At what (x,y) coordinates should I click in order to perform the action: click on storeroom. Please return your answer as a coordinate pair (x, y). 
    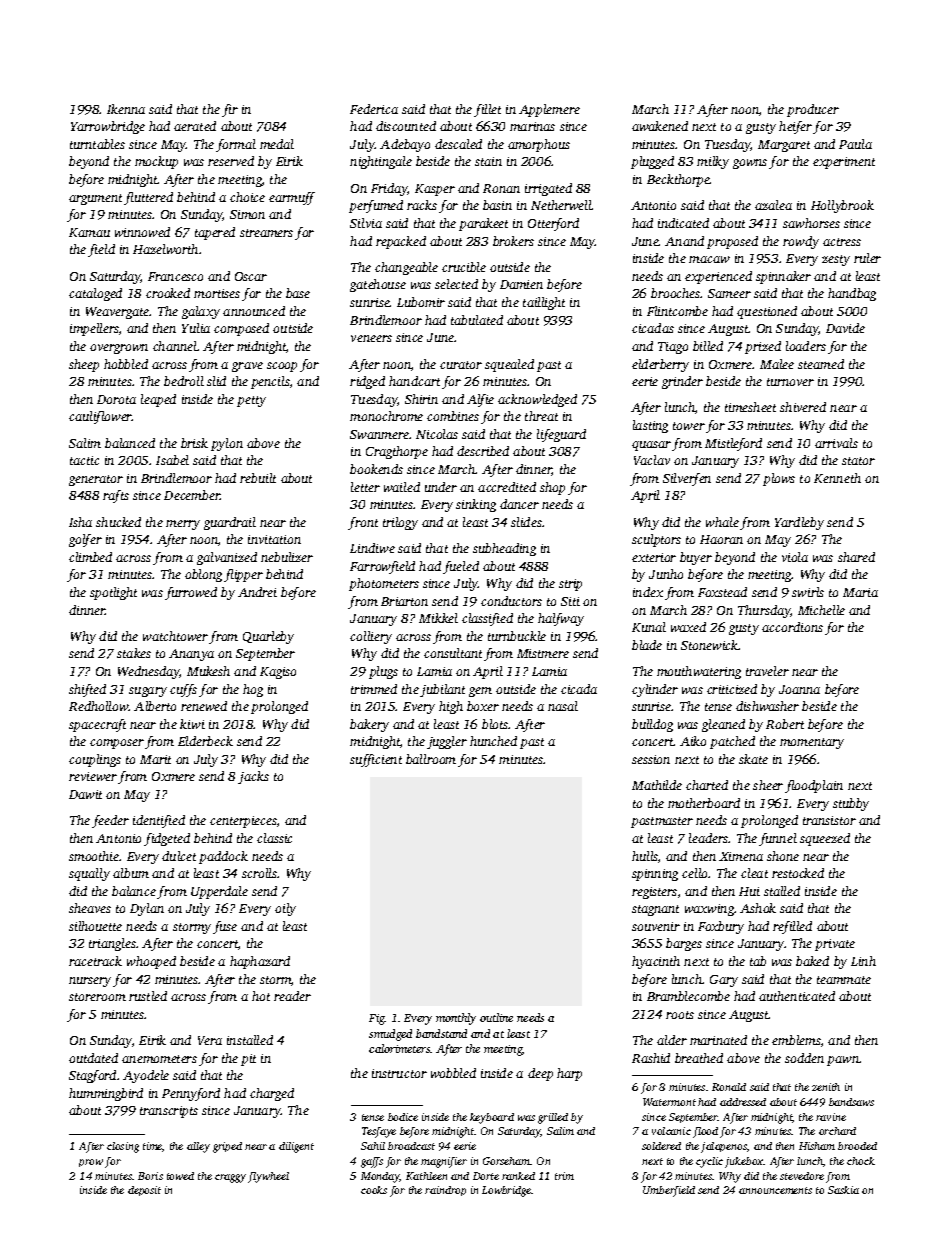
    Looking at the image, I should click on (97, 997).
